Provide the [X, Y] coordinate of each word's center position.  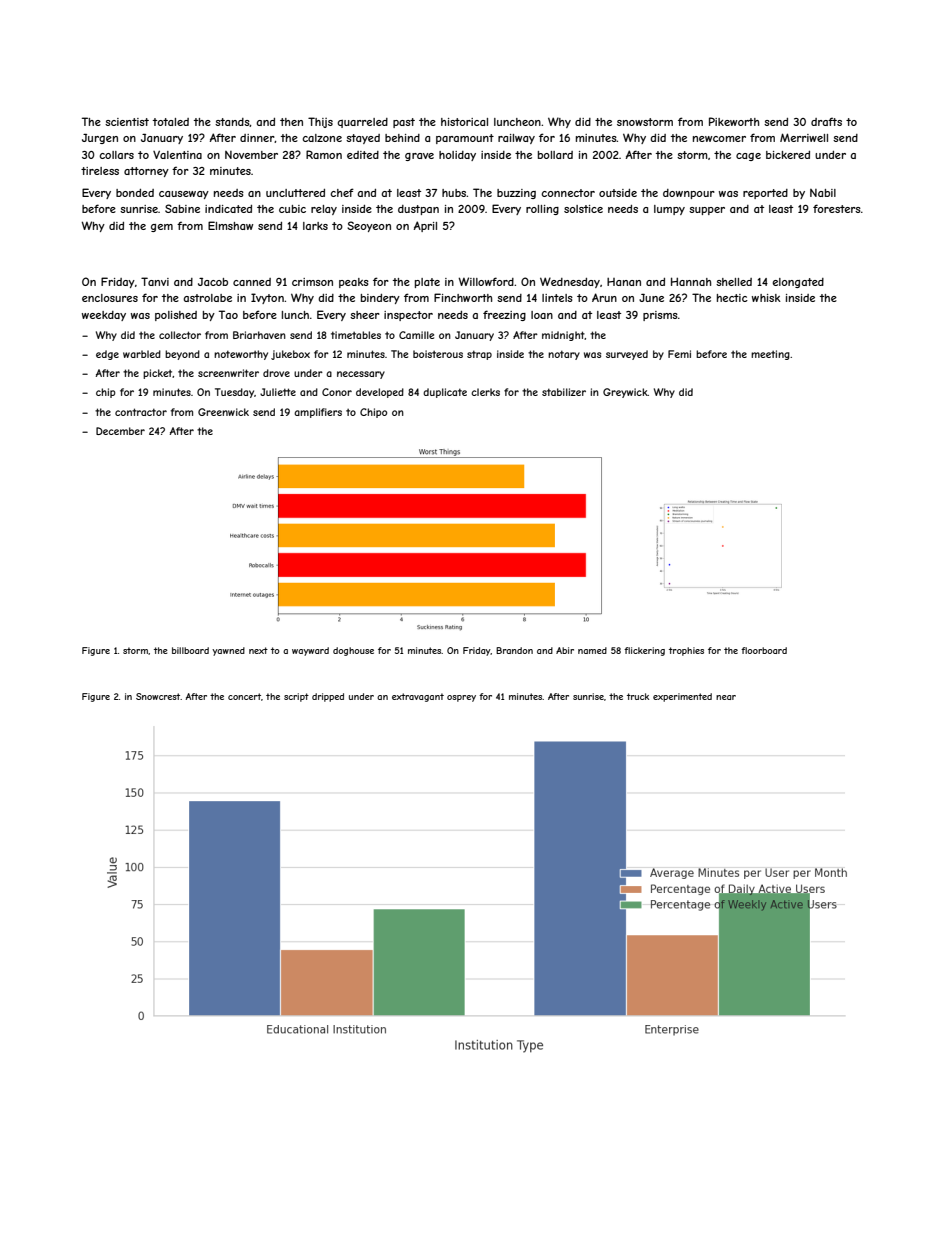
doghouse [353, 651]
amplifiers [318, 413]
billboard [190, 650]
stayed [363, 139]
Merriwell [804, 137]
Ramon [324, 154]
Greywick [625, 393]
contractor [141, 412]
